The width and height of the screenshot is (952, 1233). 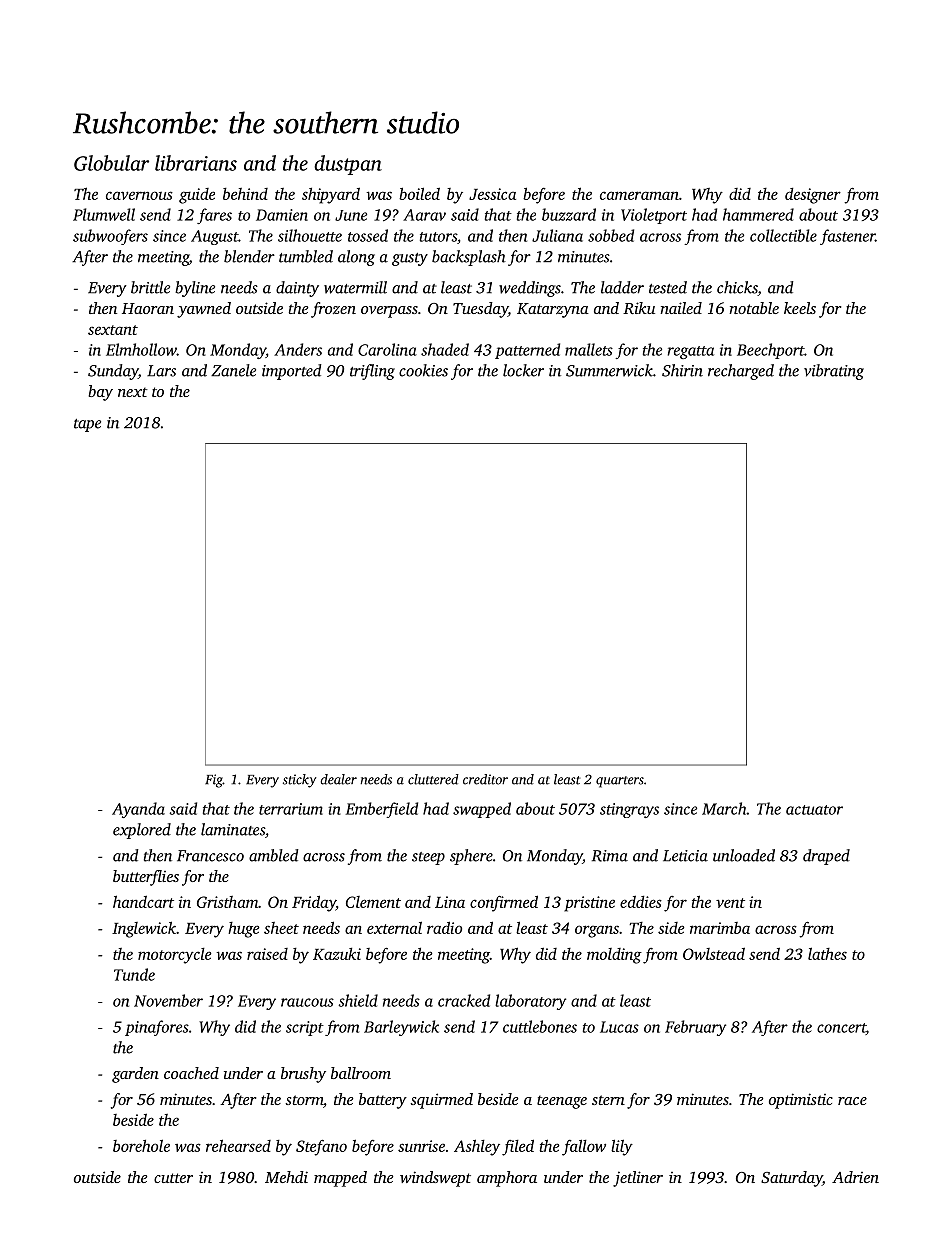 What do you see at coordinates (214, 781) in the screenshot?
I see `Fig` at bounding box center [214, 781].
